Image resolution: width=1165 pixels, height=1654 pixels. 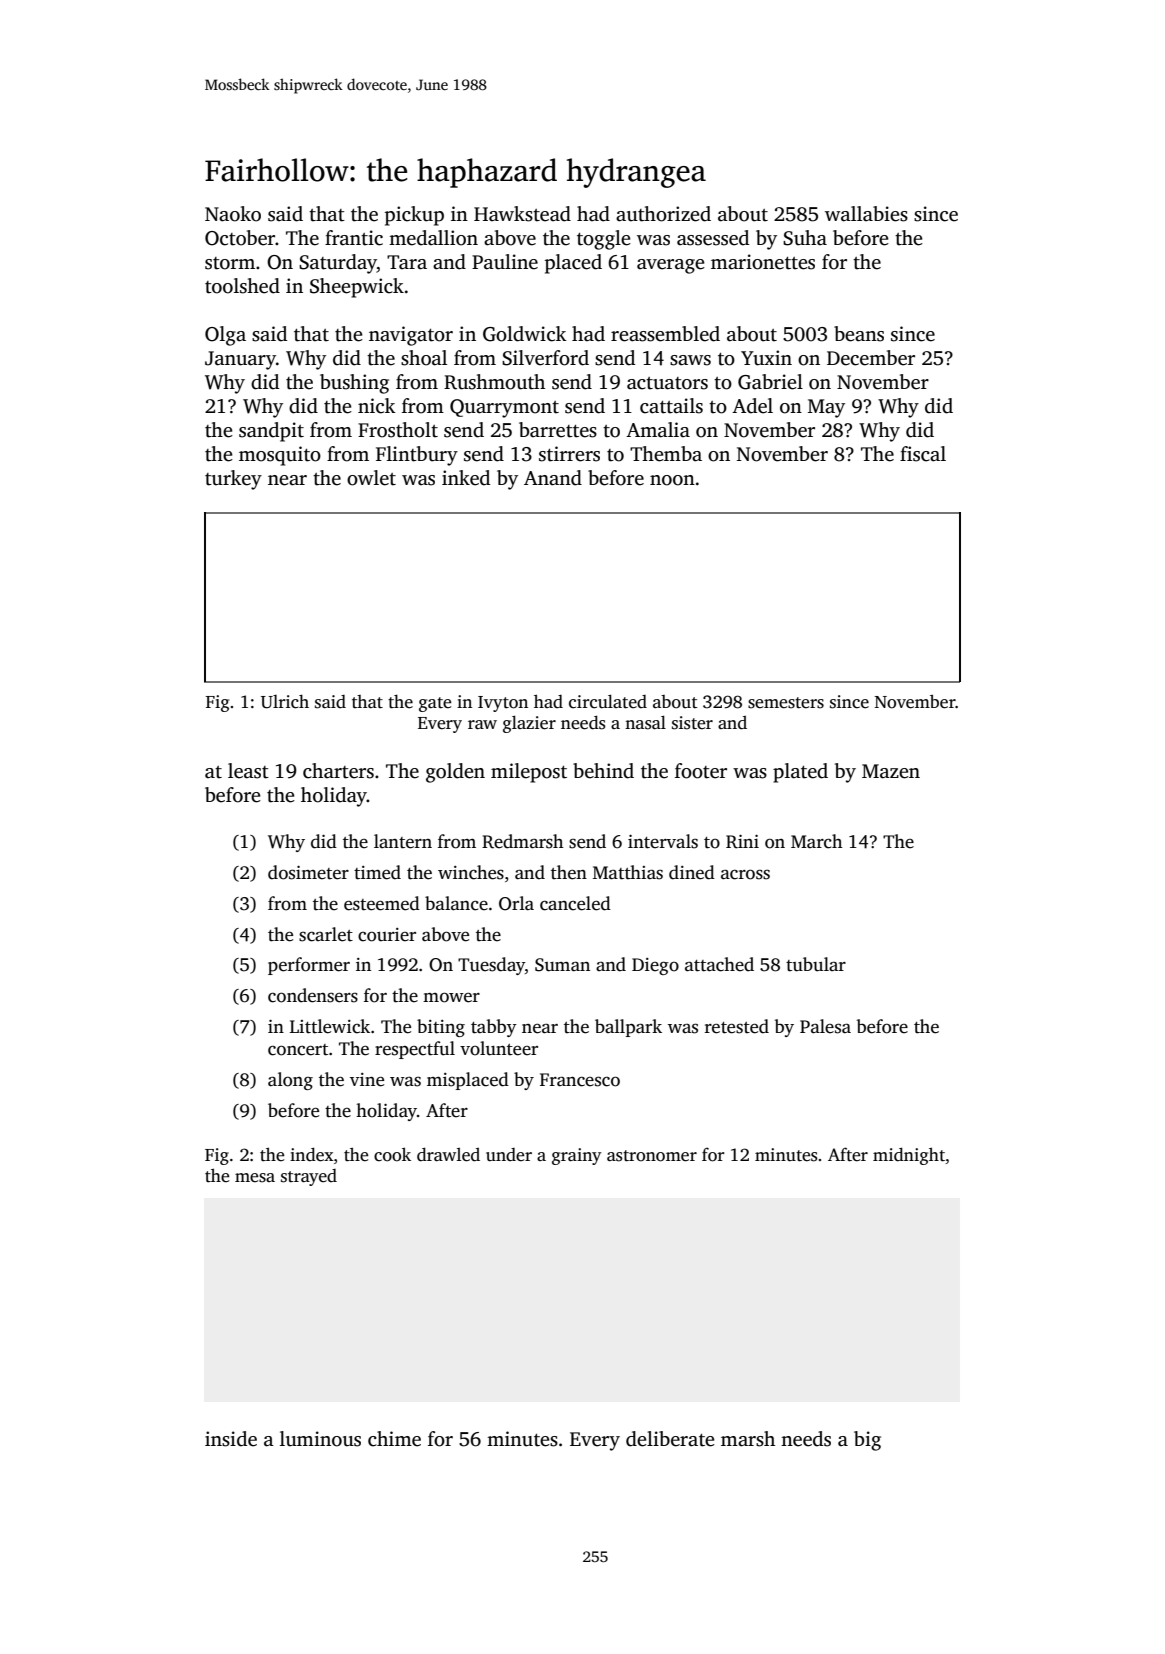 I want to click on grainy, so click(x=577, y=1156).
